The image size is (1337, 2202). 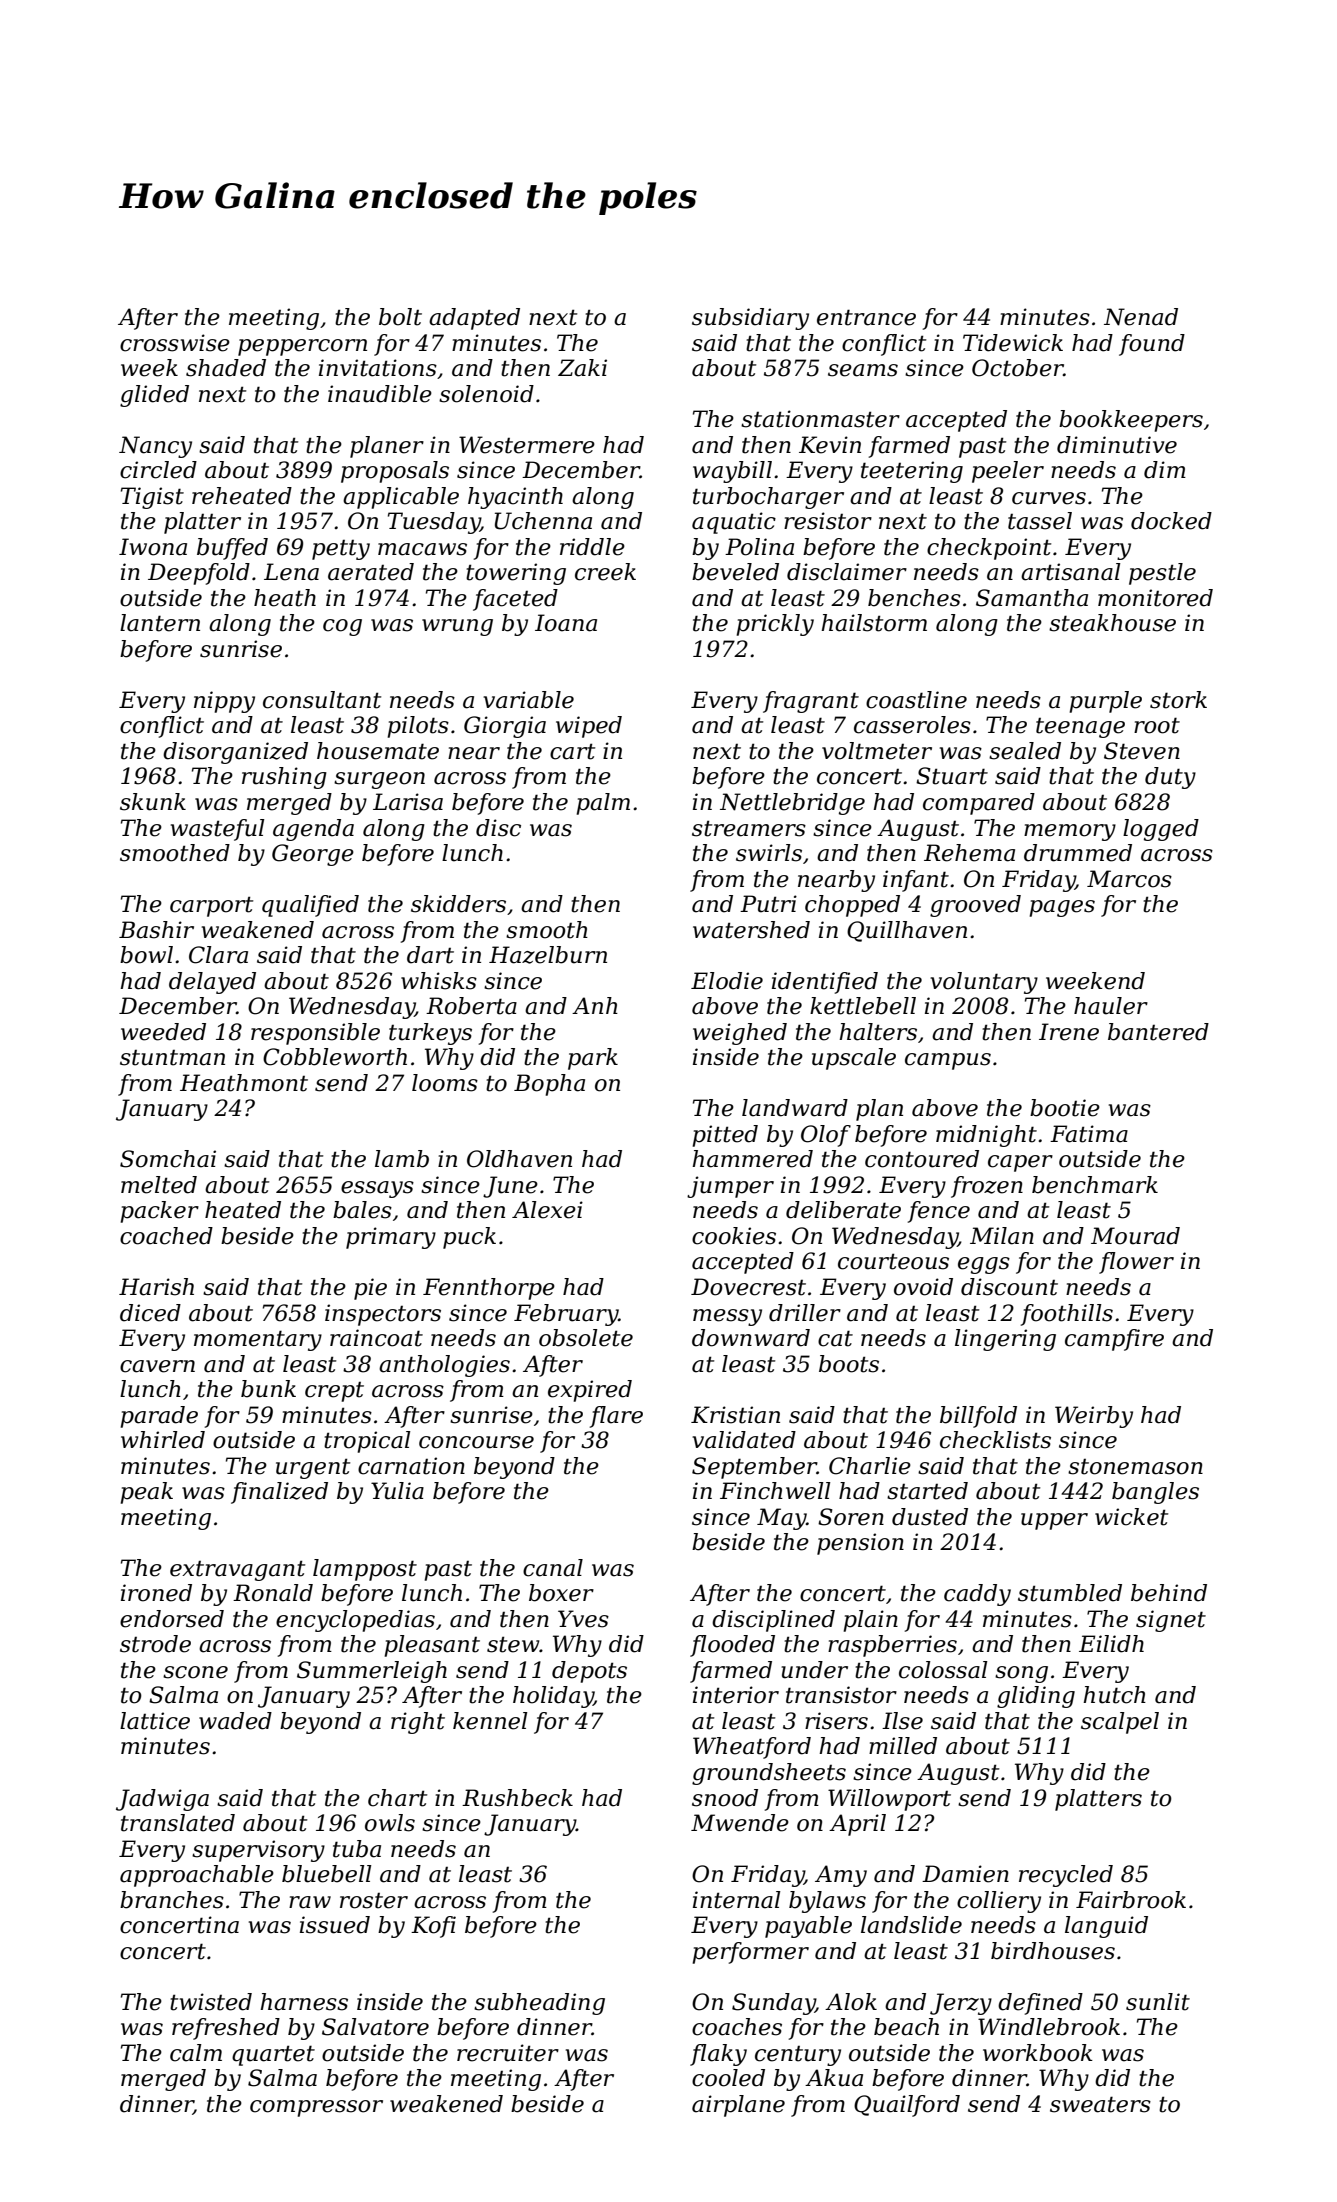 What do you see at coordinates (582, 368) in the document?
I see `Zaki` at bounding box center [582, 368].
